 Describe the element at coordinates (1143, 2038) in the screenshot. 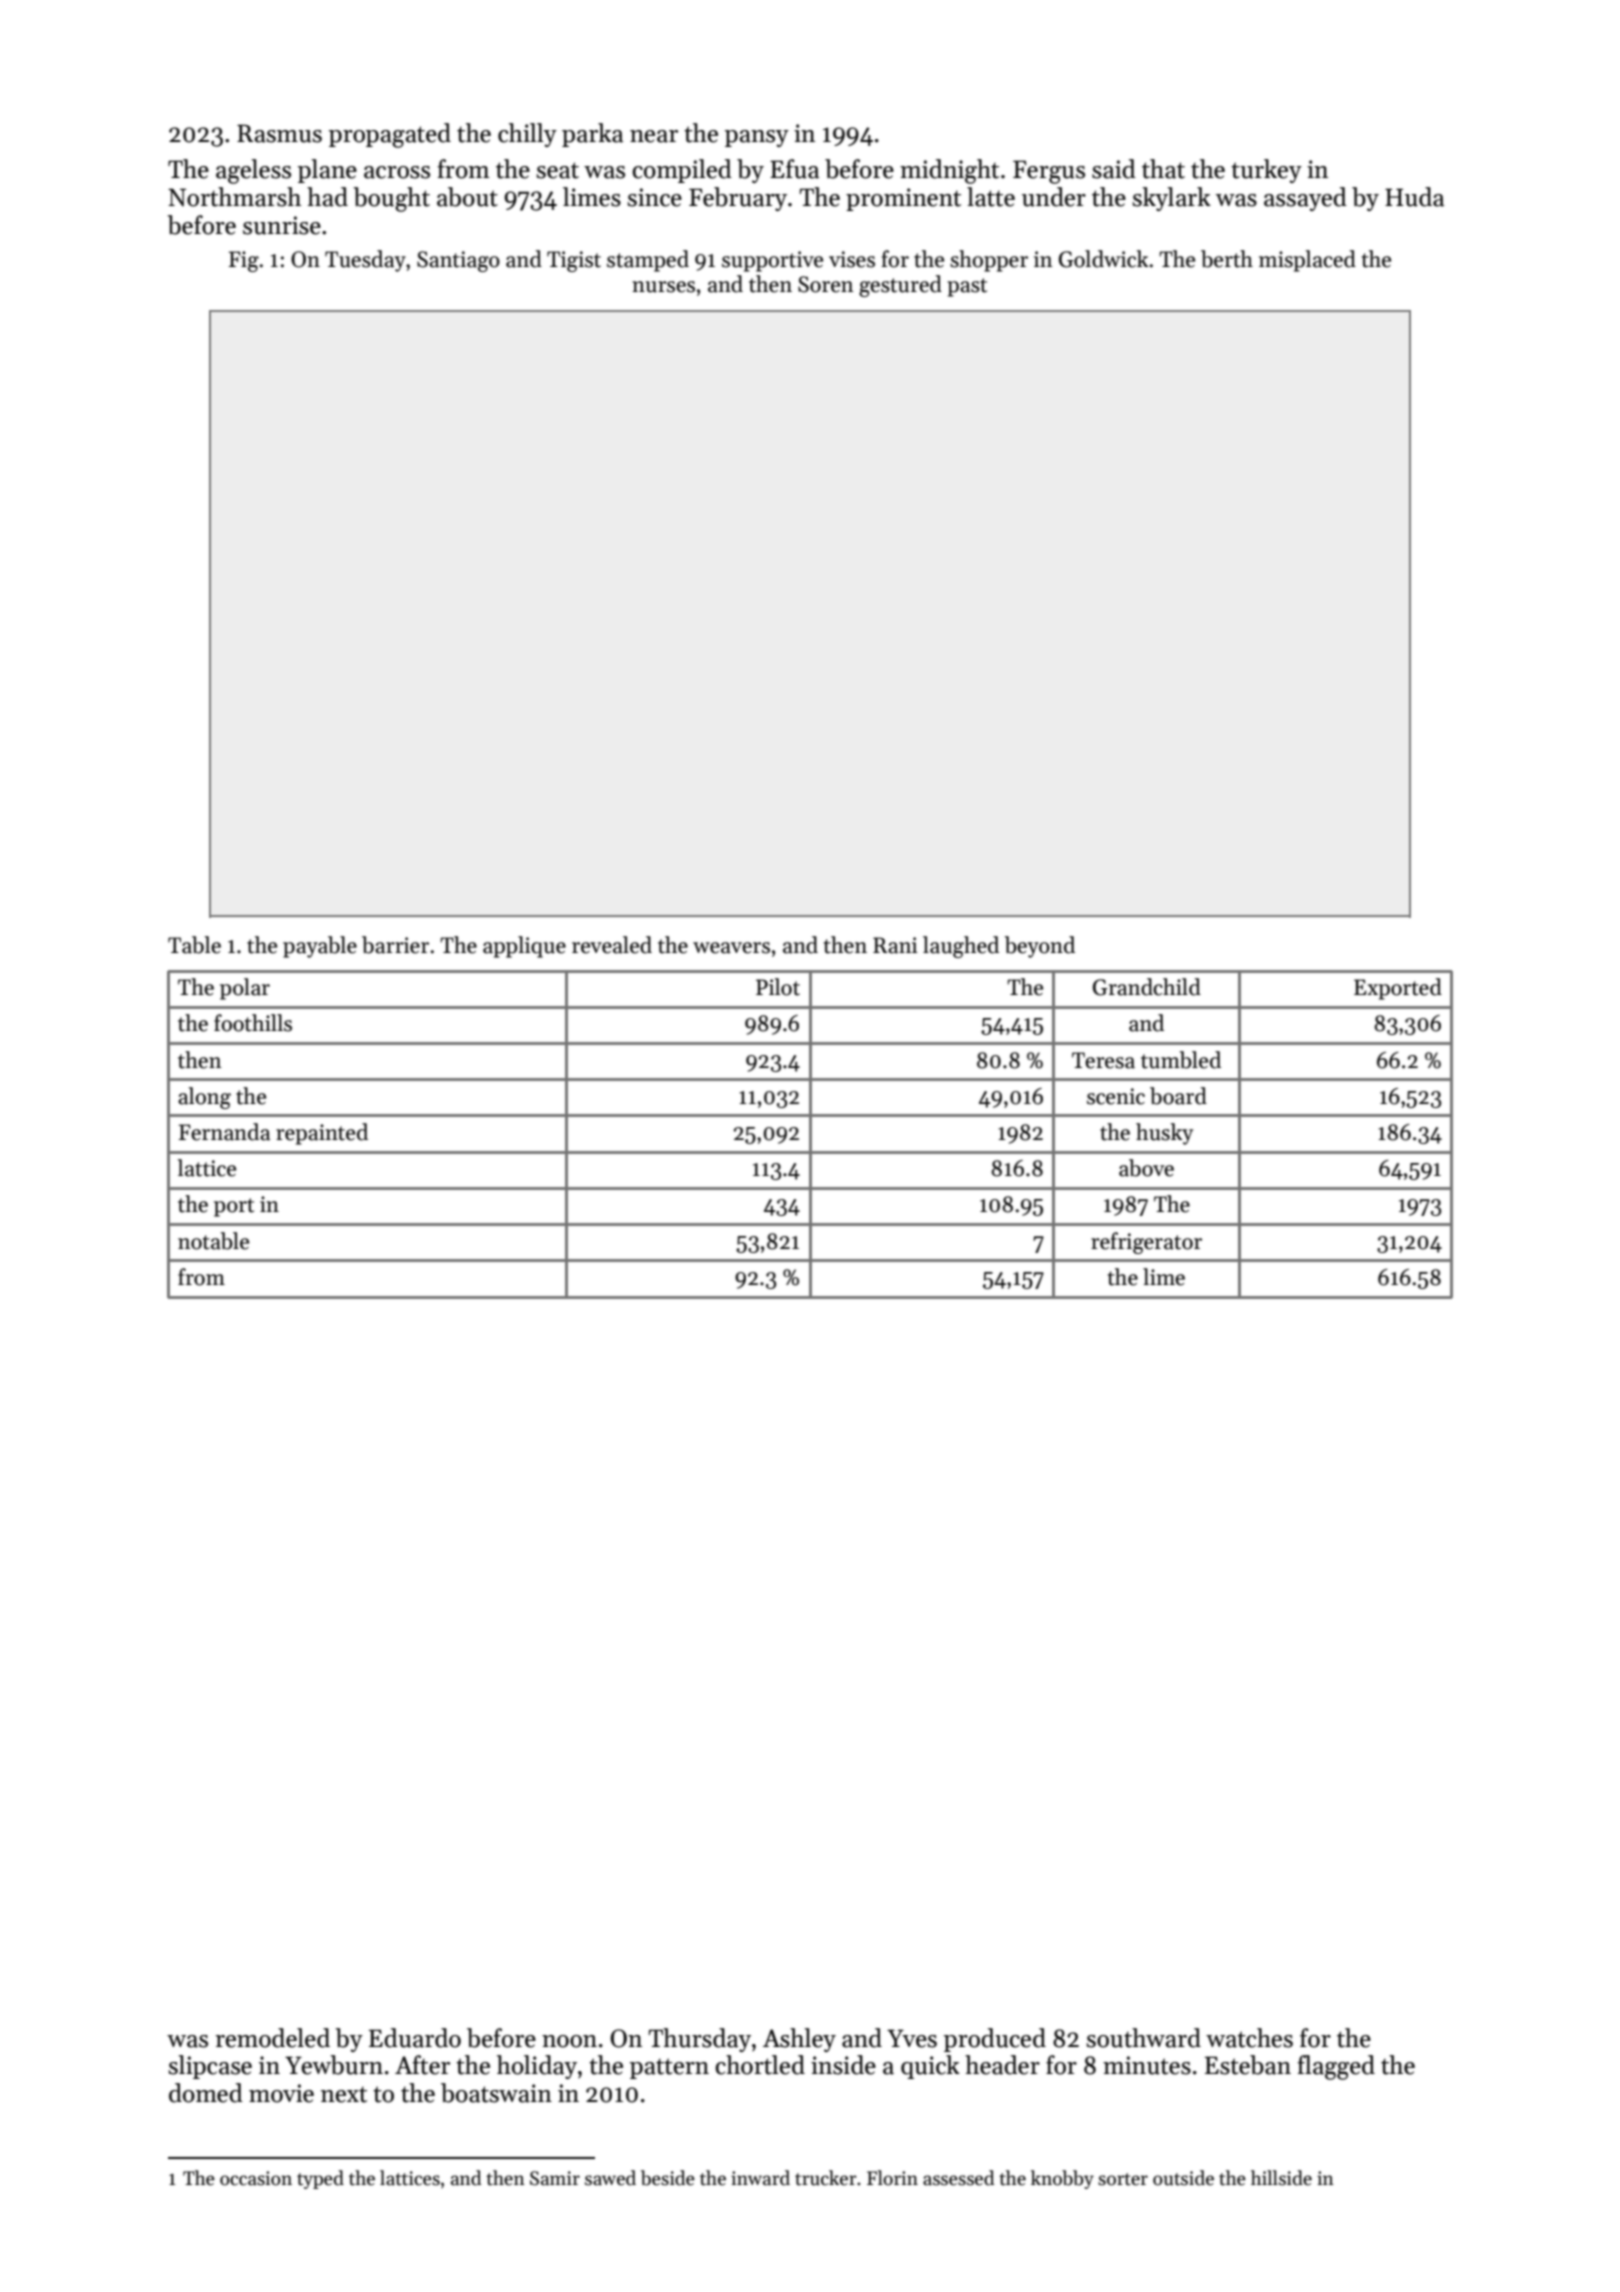

I see `southward` at that location.
